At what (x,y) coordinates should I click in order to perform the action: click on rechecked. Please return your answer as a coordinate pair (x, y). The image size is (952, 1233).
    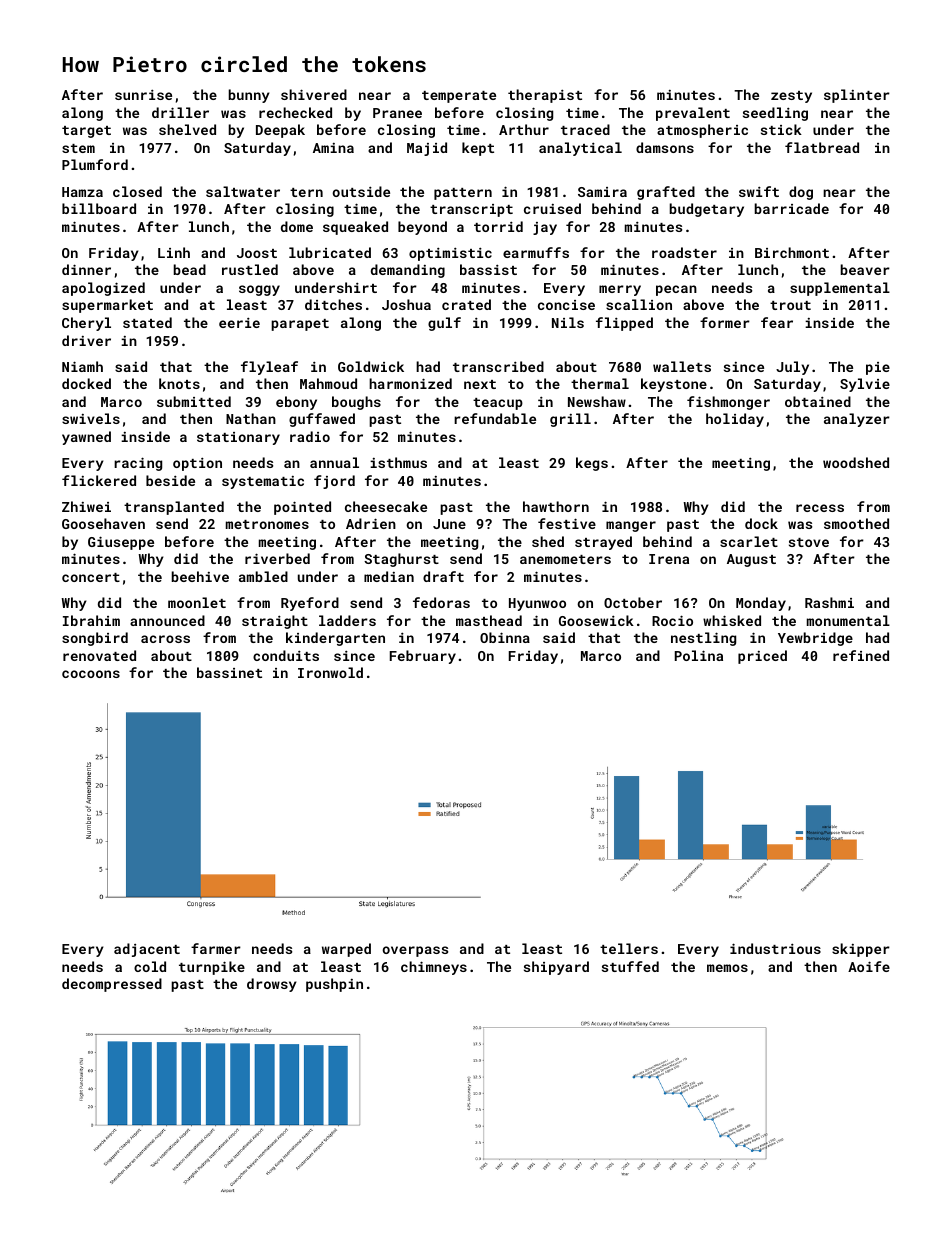
    Looking at the image, I should click on (295, 112).
